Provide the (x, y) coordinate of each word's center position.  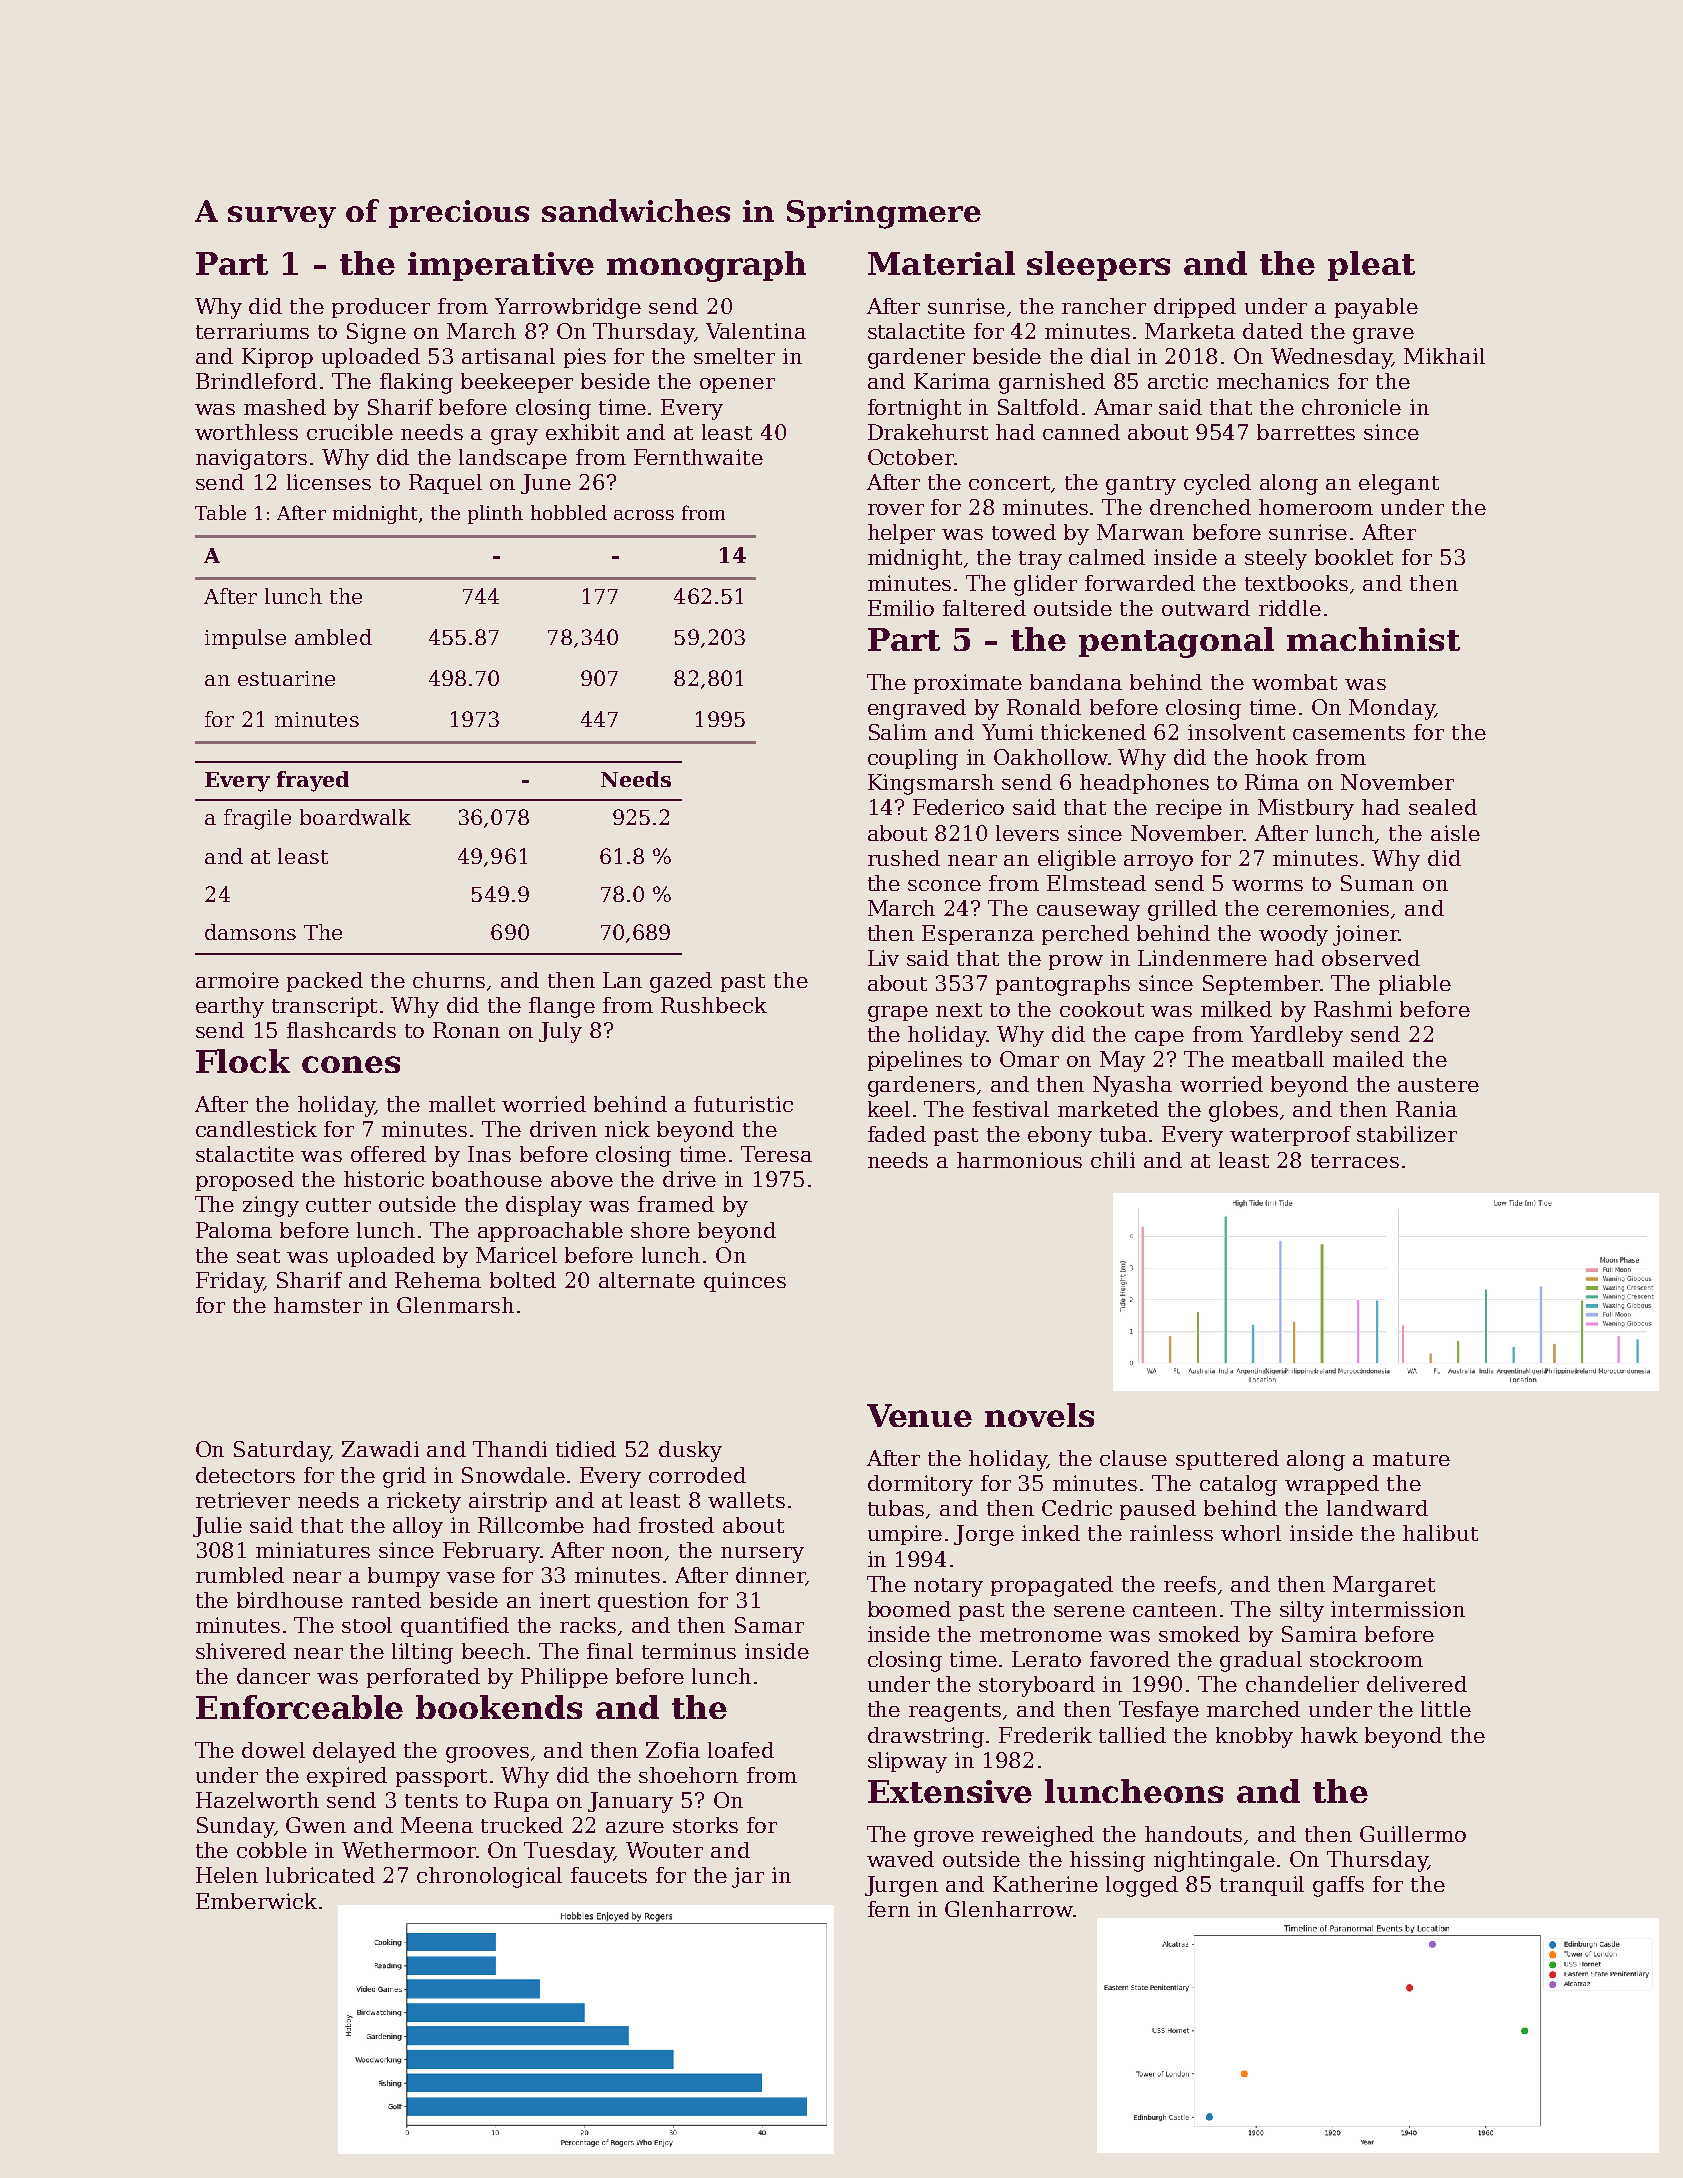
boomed (909, 1609)
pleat (1371, 266)
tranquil (1262, 1886)
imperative (501, 266)
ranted (386, 1600)
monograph (706, 266)
